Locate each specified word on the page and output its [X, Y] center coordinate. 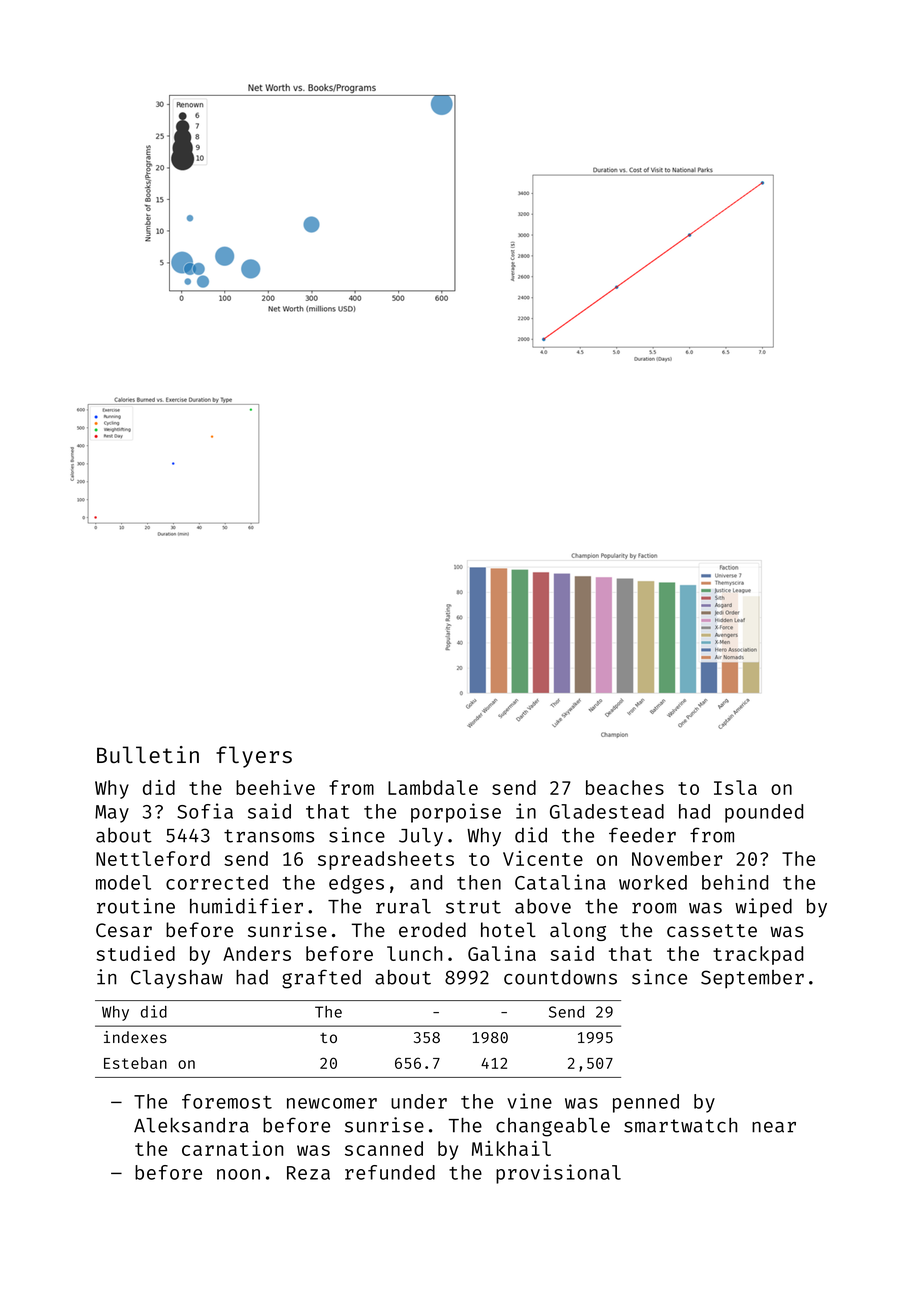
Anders [257, 953]
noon [238, 1174]
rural [403, 906]
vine [529, 1101]
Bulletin [148, 754]
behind [735, 882]
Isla [735, 787]
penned [646, 1103]
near [774, 1127]
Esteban [135, 1063]
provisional [558, 1174]
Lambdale [433, 787]
